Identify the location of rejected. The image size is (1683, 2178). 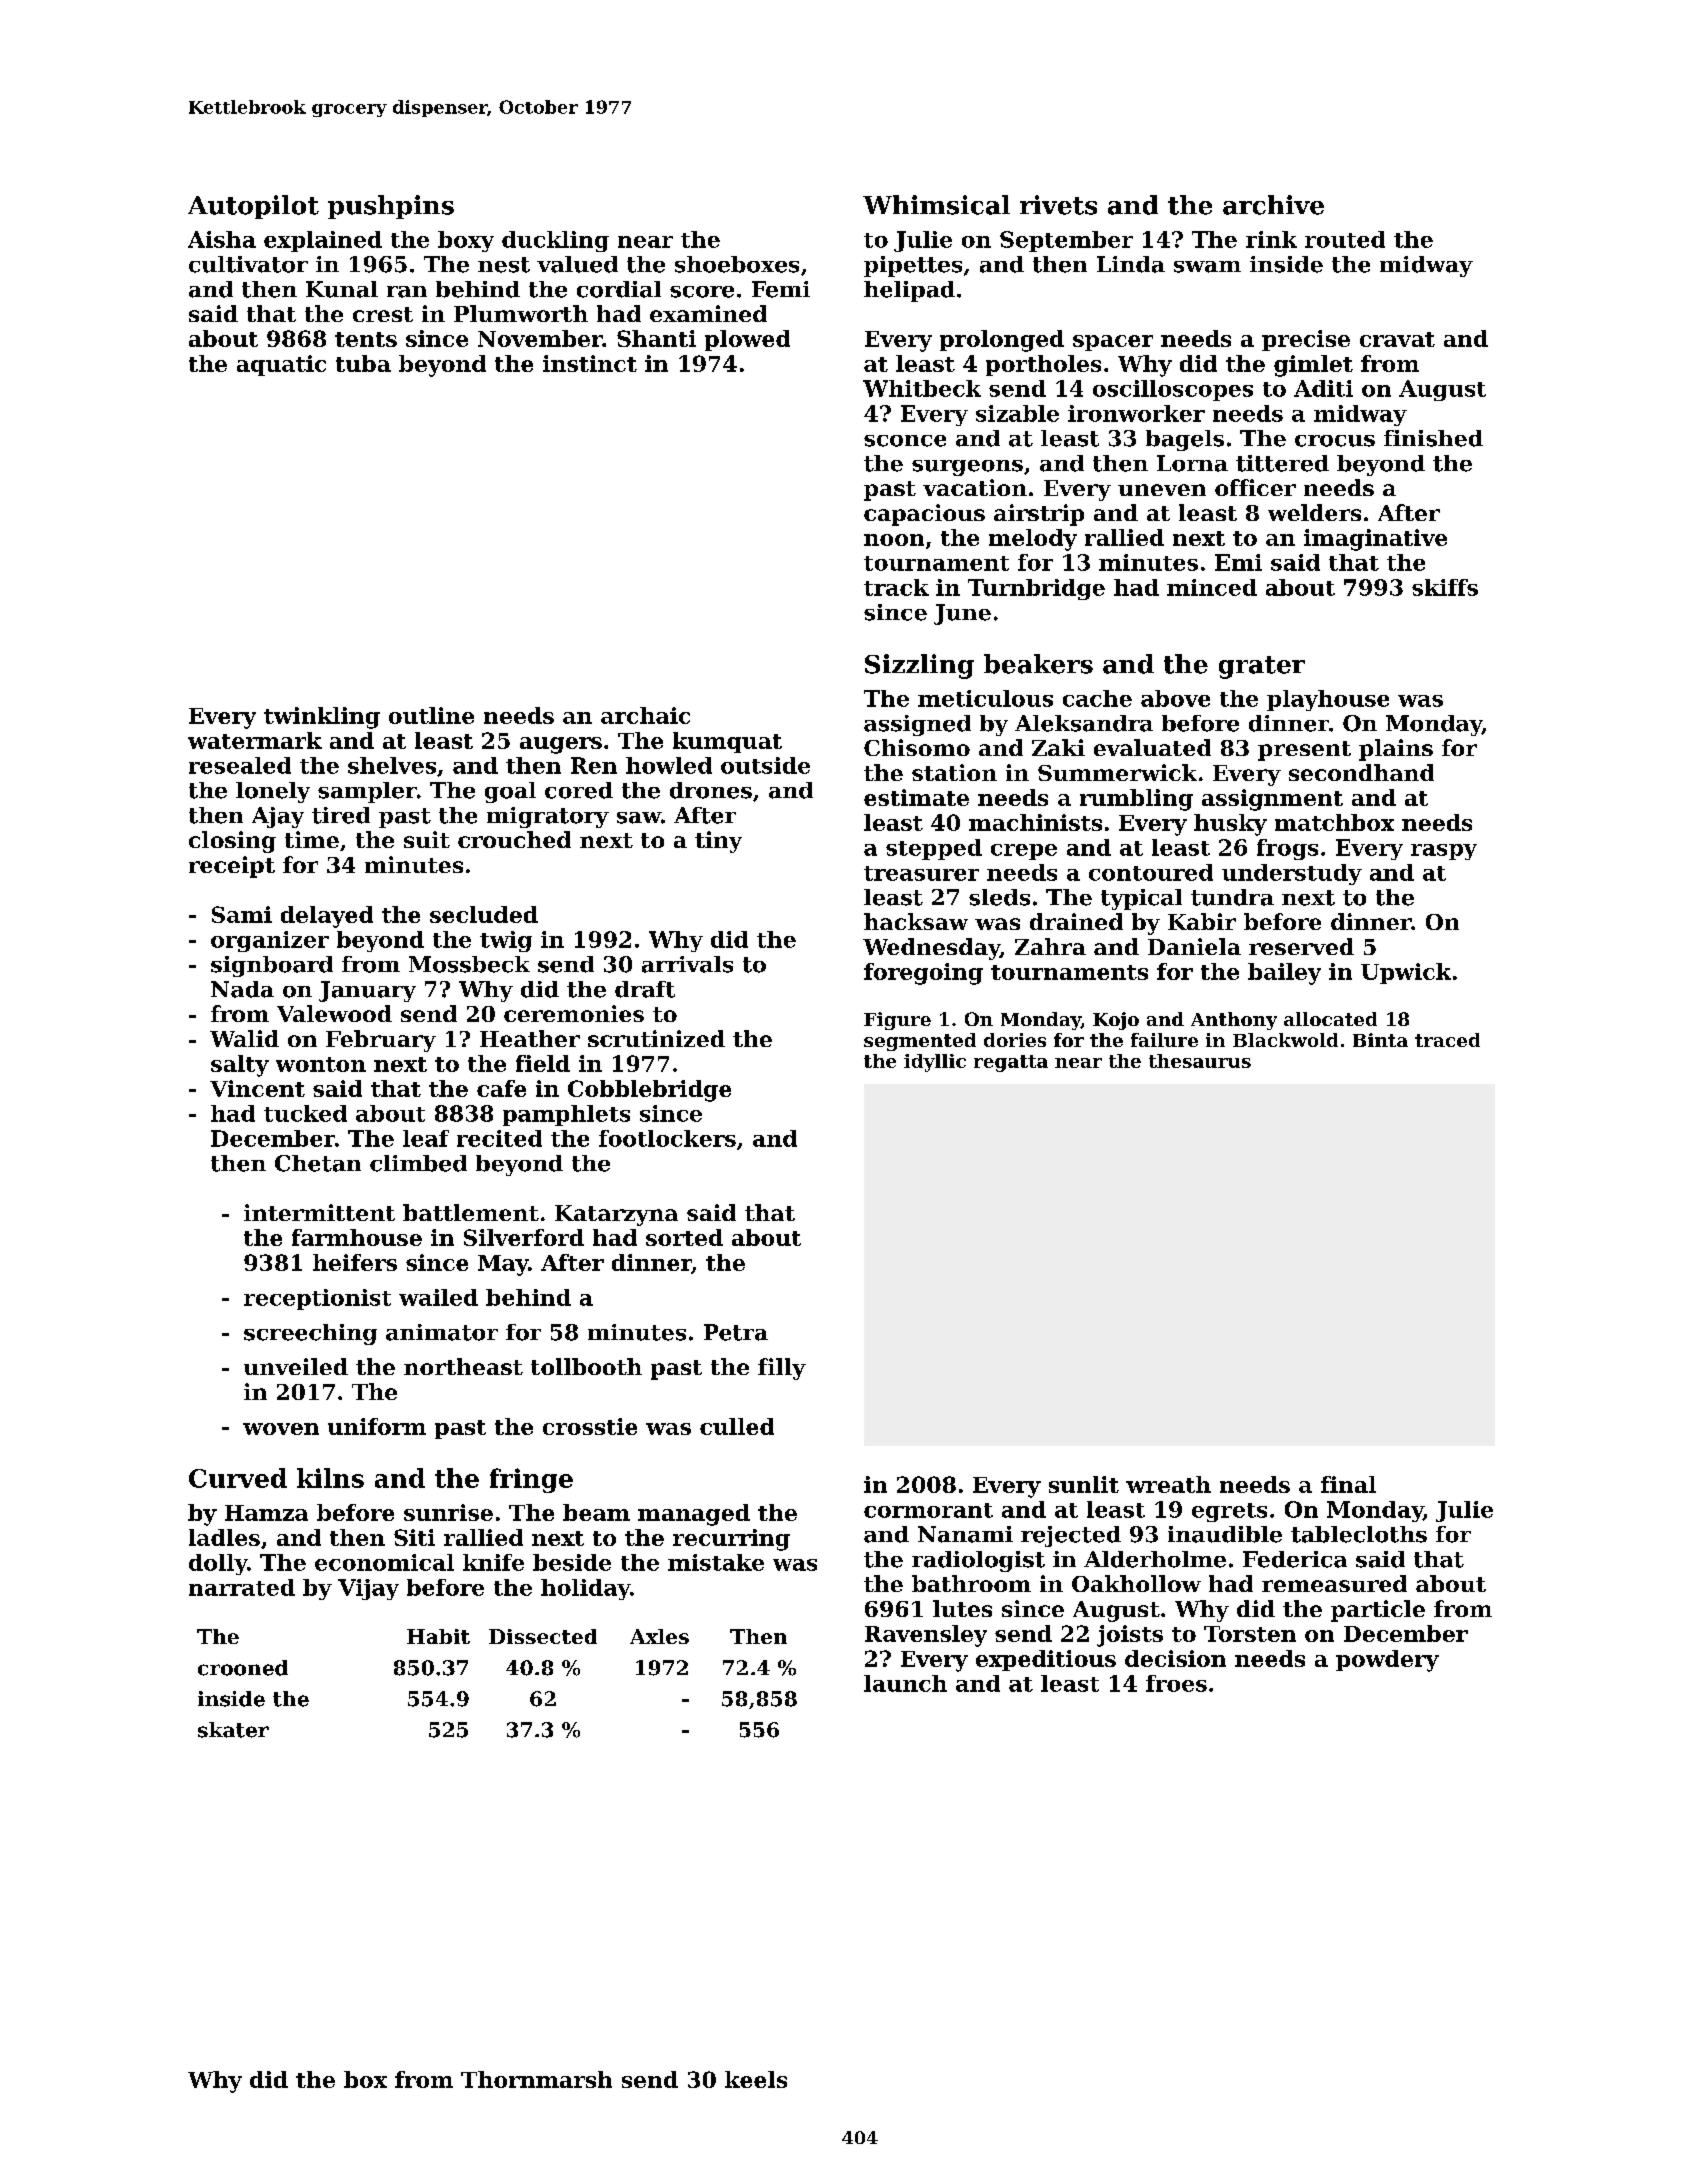
(1071, 1536).
